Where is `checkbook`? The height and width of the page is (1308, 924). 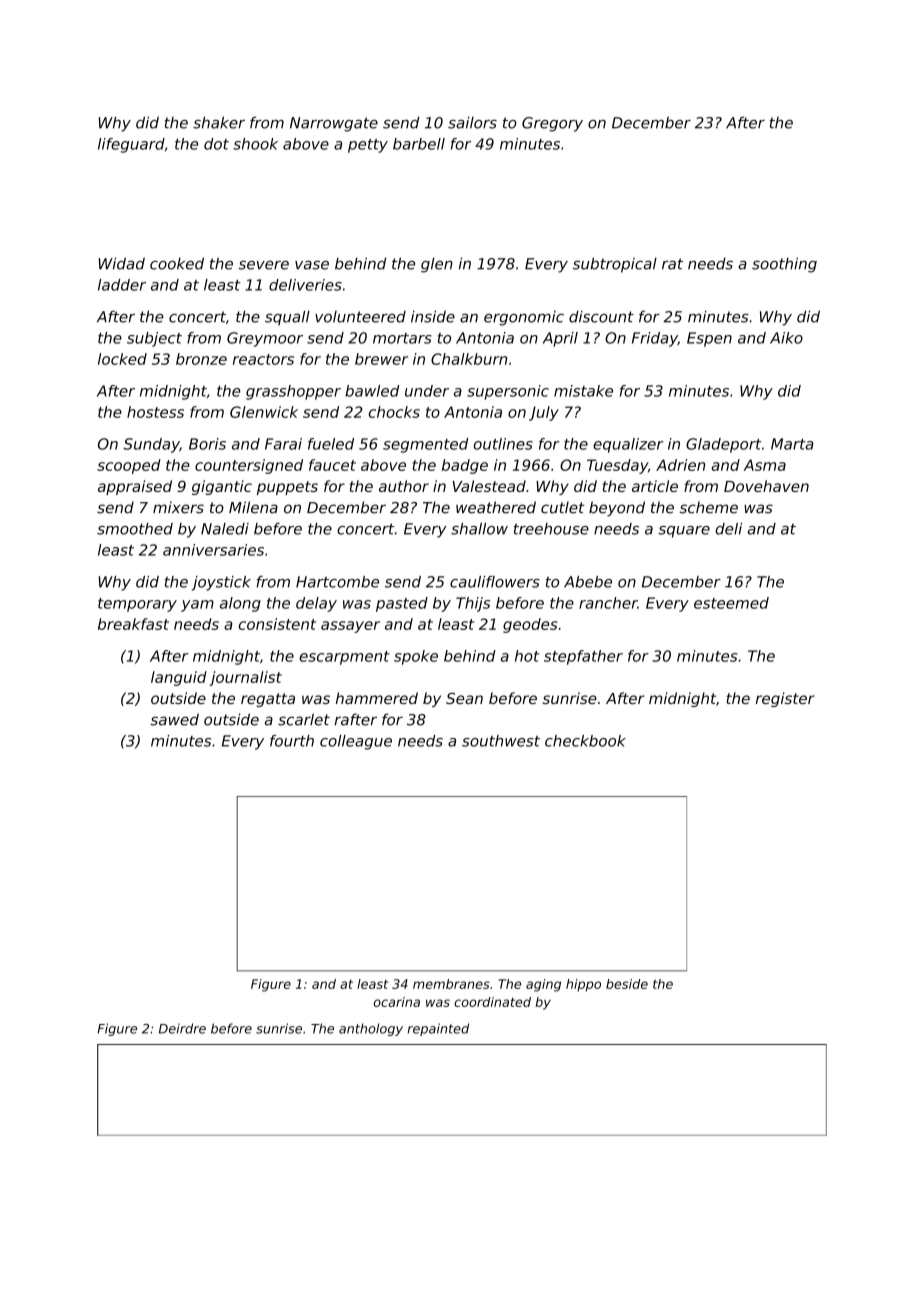
checkbook is located at coordinates (585, 741).
